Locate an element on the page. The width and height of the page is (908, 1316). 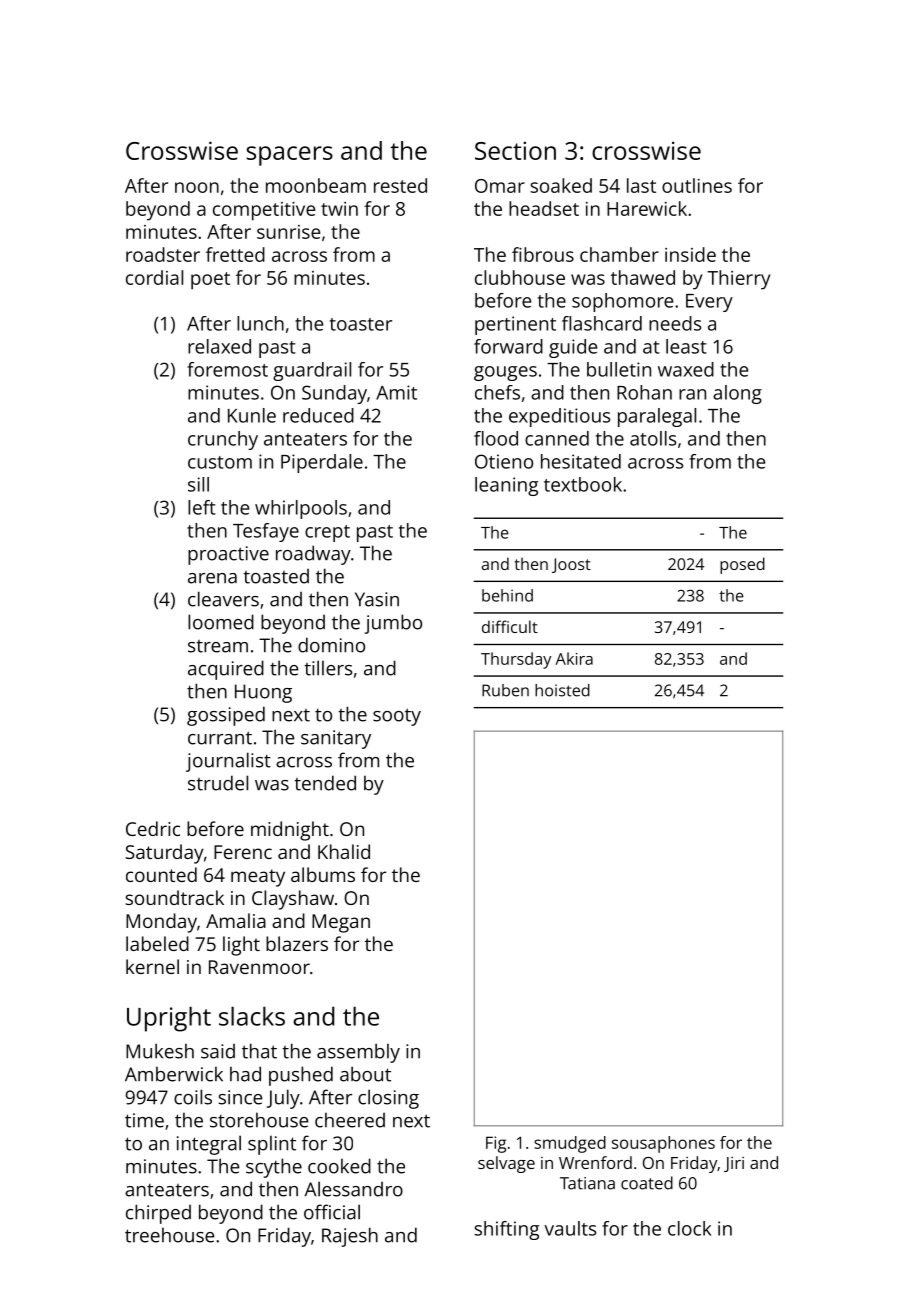
gossiped is located at coordinates (226, 716).
